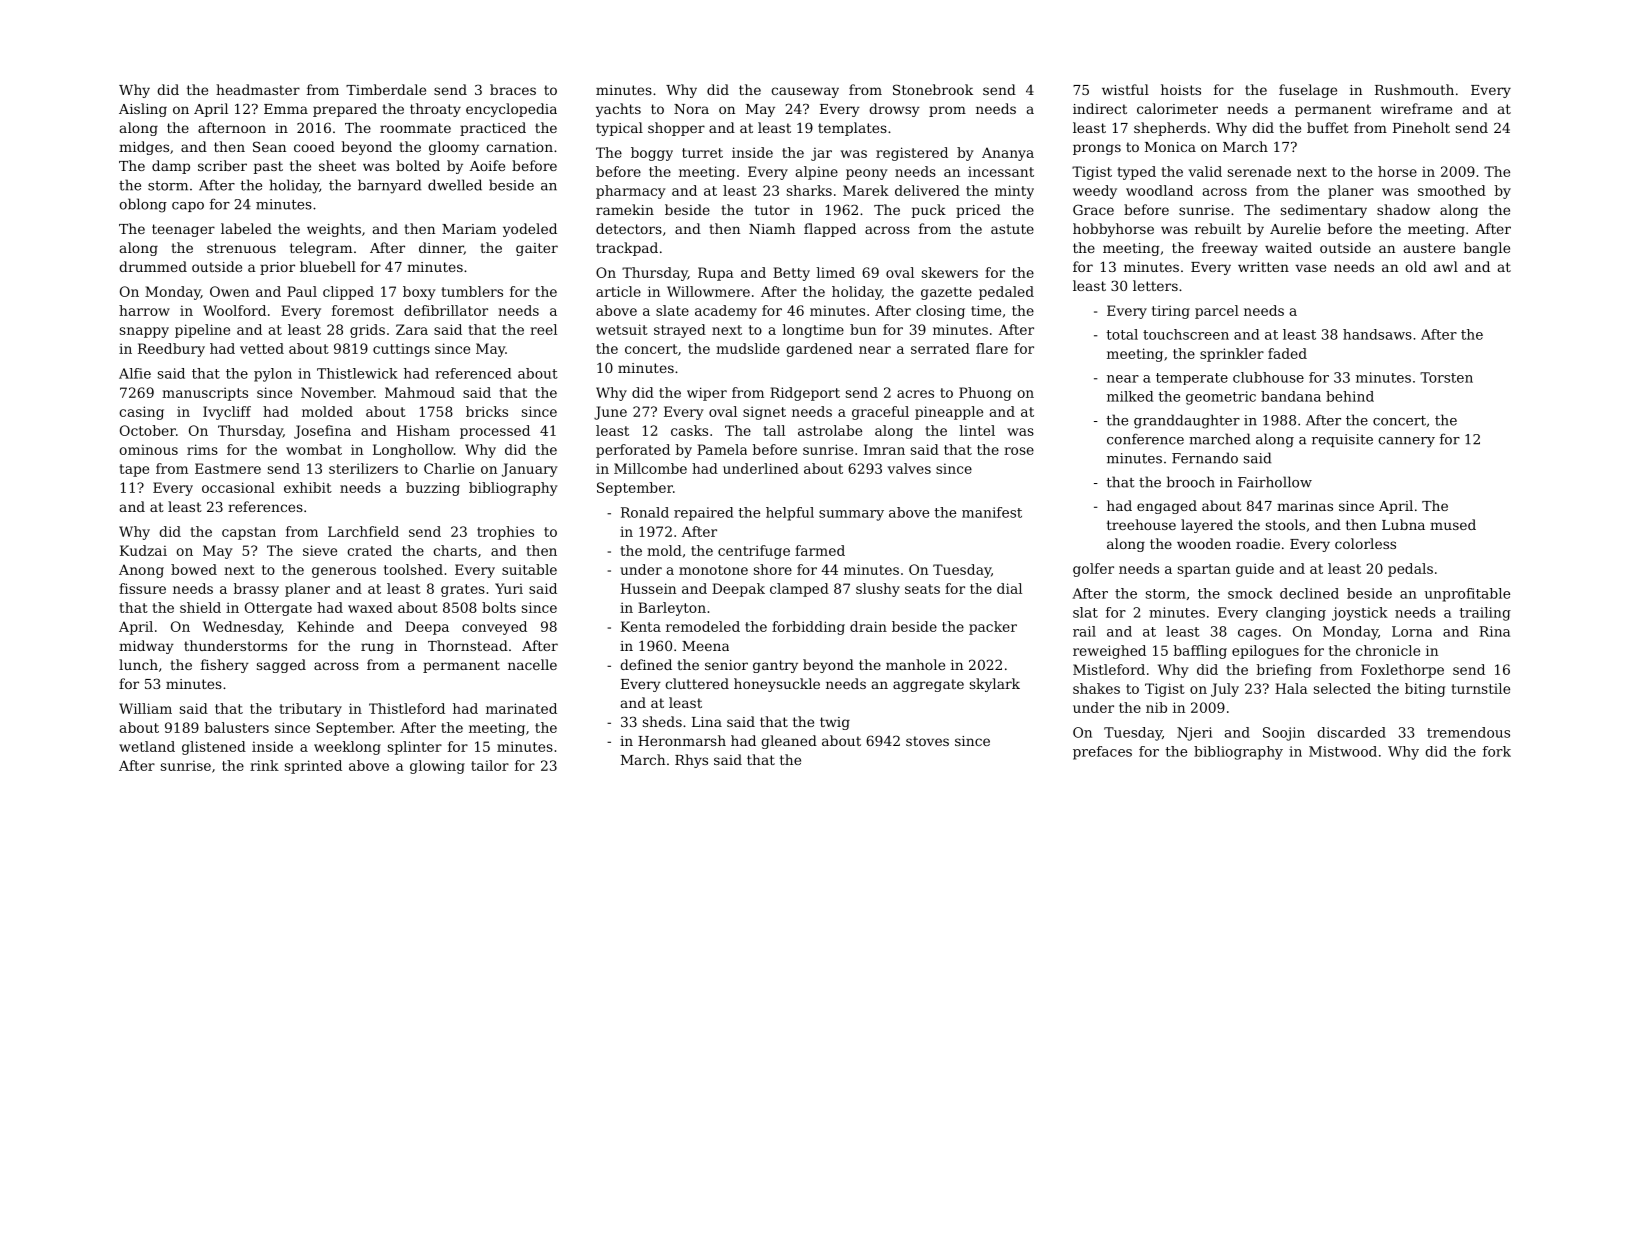 Image resolution: width=1630 pixels, height=1260 pixels. What do you see at coordinates (1170, 147) in the screenshot?
I see `Monica` at bounding box center [1170, 147].
